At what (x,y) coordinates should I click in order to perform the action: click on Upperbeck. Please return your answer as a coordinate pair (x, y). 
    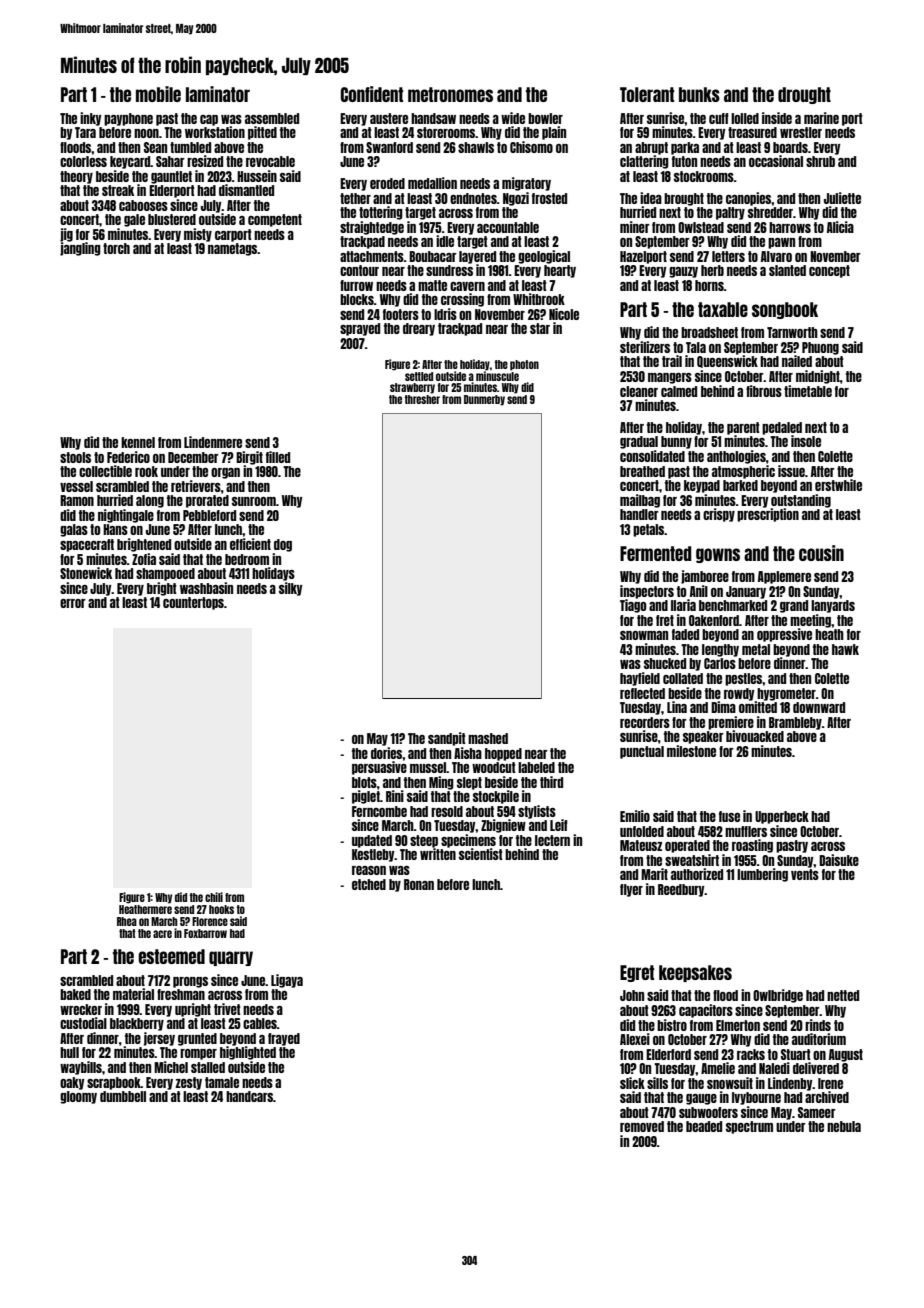
    Looking at the image, I should click on (782, 817).
